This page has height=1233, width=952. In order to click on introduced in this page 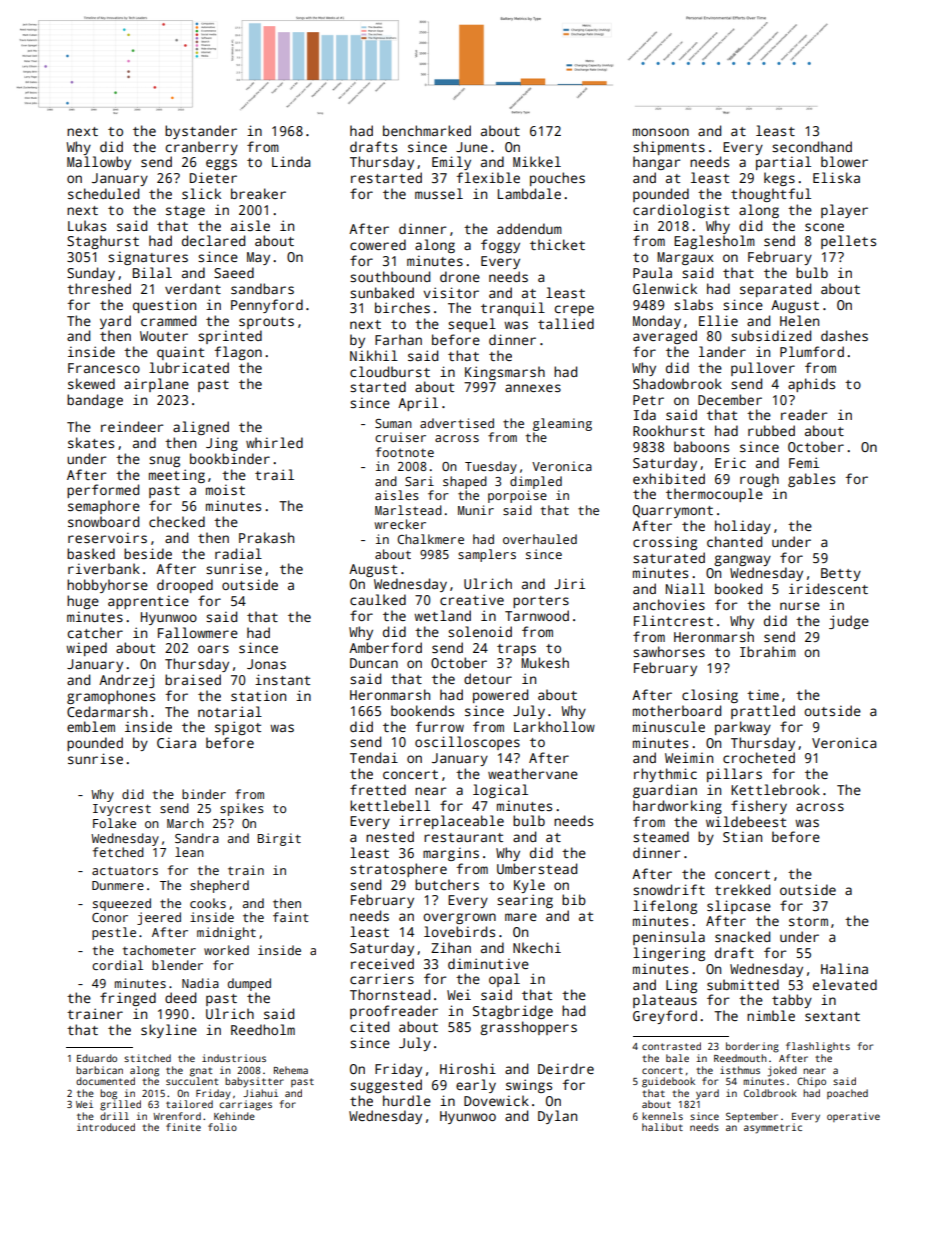, I will do `click(106, 1127)`.
